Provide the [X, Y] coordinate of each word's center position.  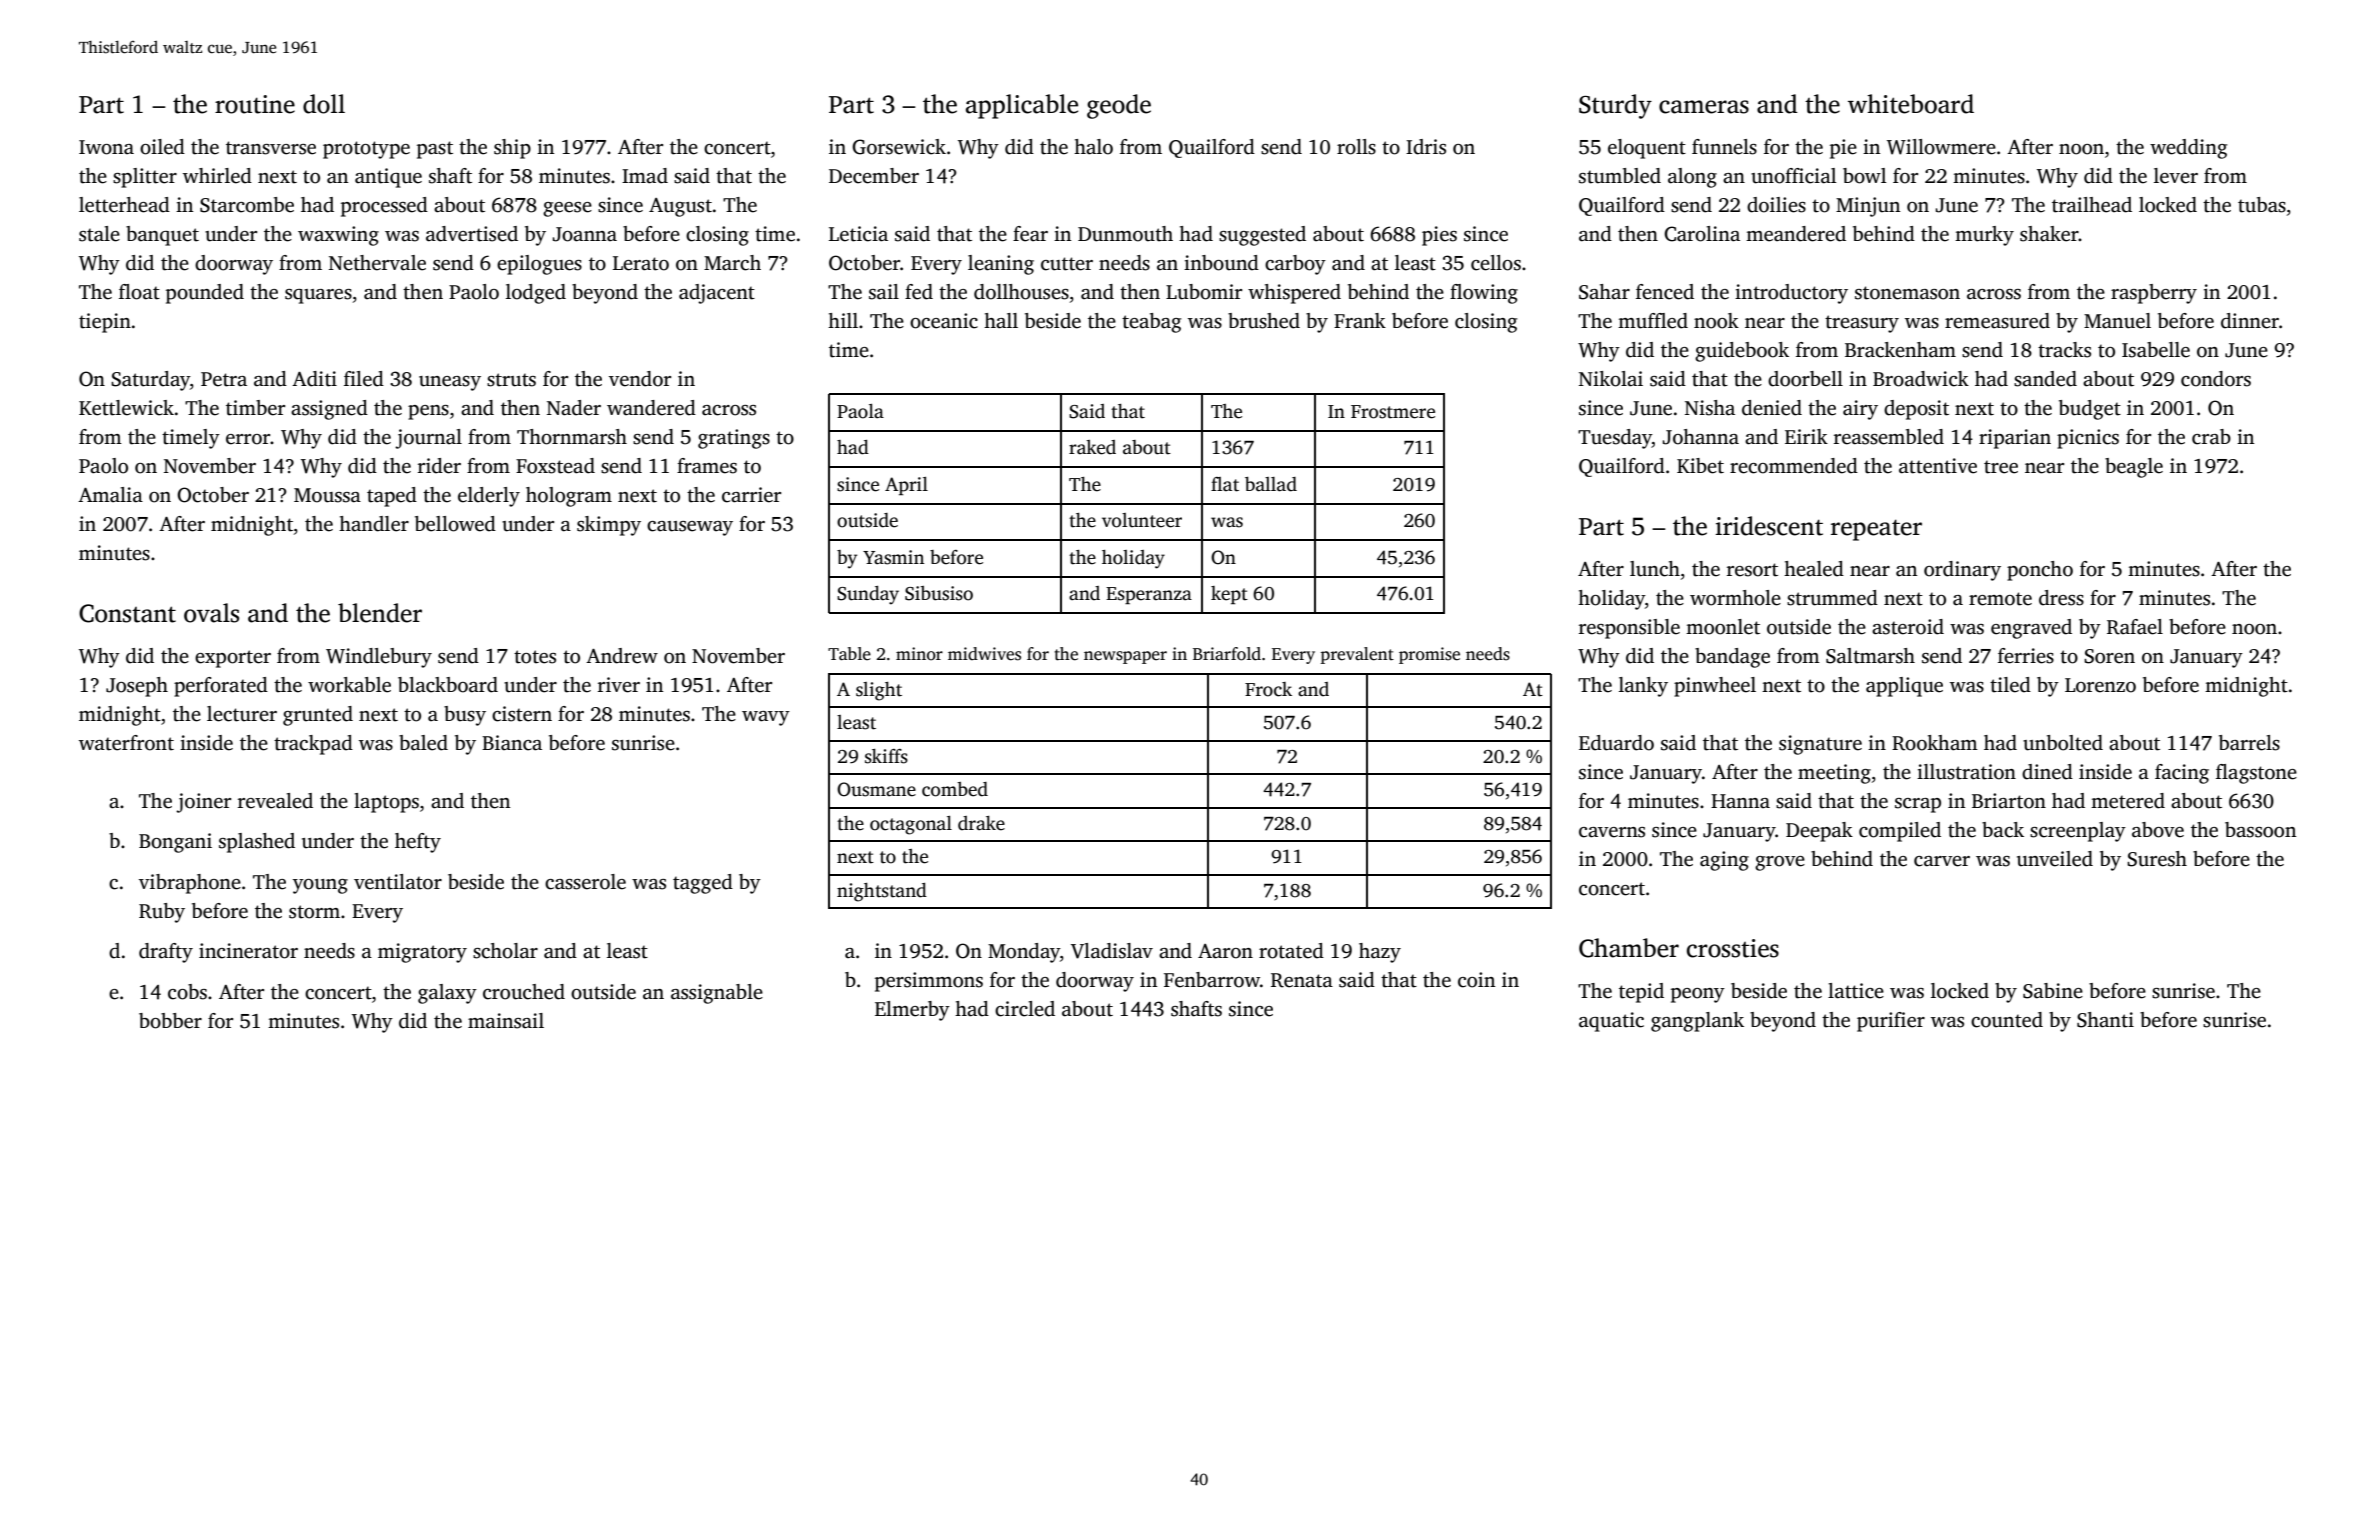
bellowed [455, 524]
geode [1119, 106]
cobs [187, 992]
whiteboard [1911, 104]
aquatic [1611, 1022]
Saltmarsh [1870, 656]
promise [1429, 655]
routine [255, 104]
